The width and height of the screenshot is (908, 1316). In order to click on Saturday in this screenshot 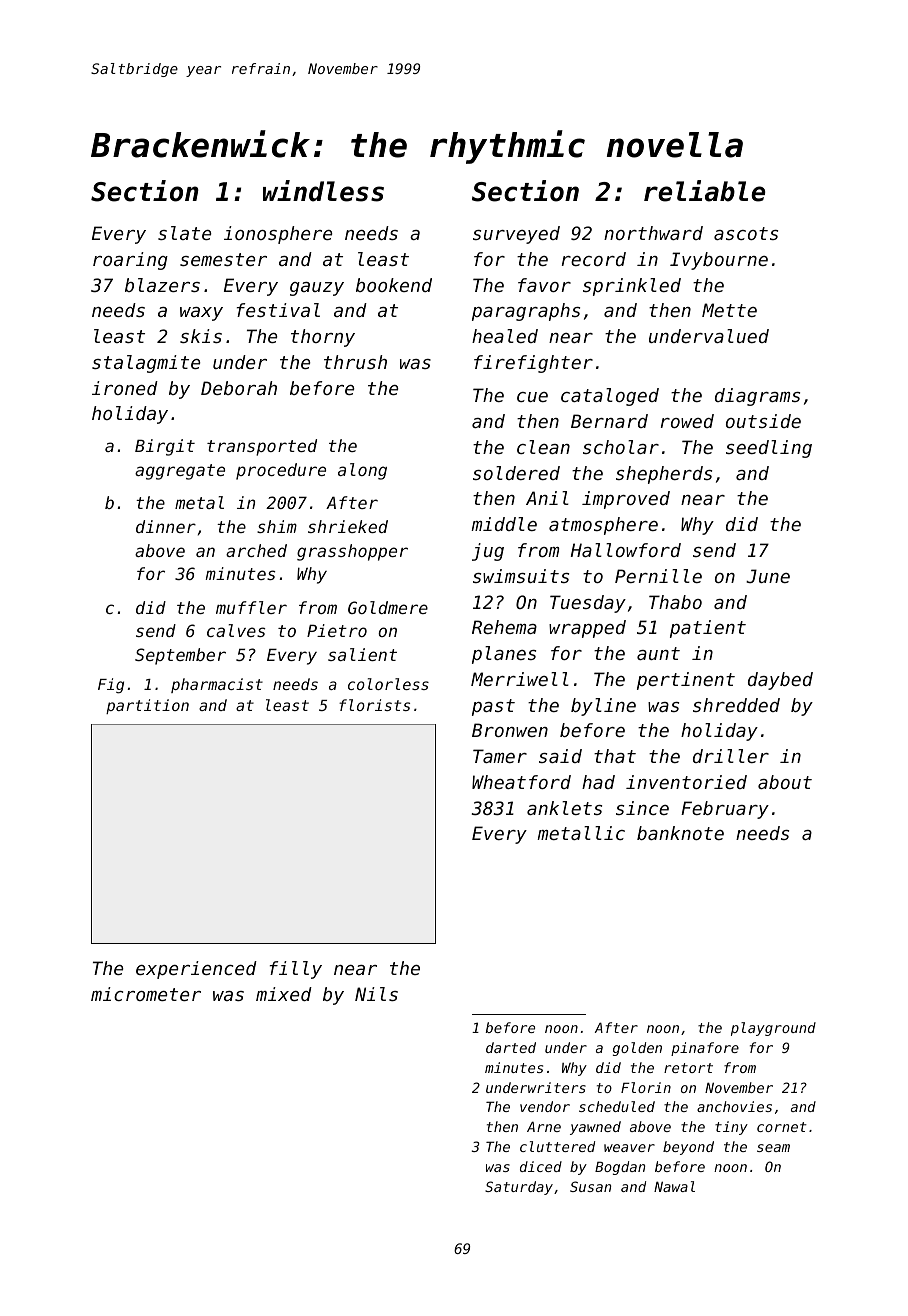, I will do `click(519, 1188)`.
